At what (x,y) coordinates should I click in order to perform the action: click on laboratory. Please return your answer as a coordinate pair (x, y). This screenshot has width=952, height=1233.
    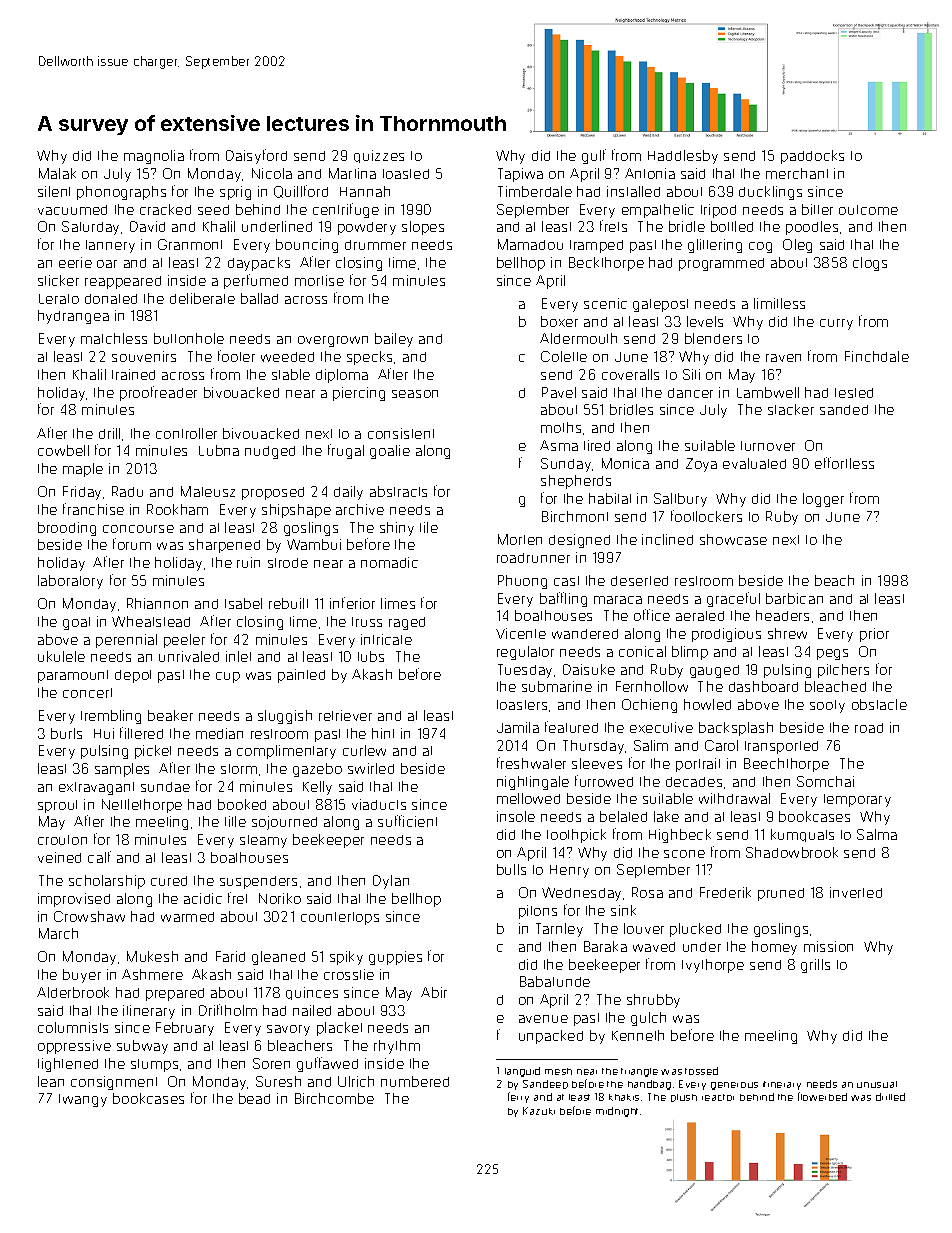
    Looking at the image, I should click on (70, 582).
